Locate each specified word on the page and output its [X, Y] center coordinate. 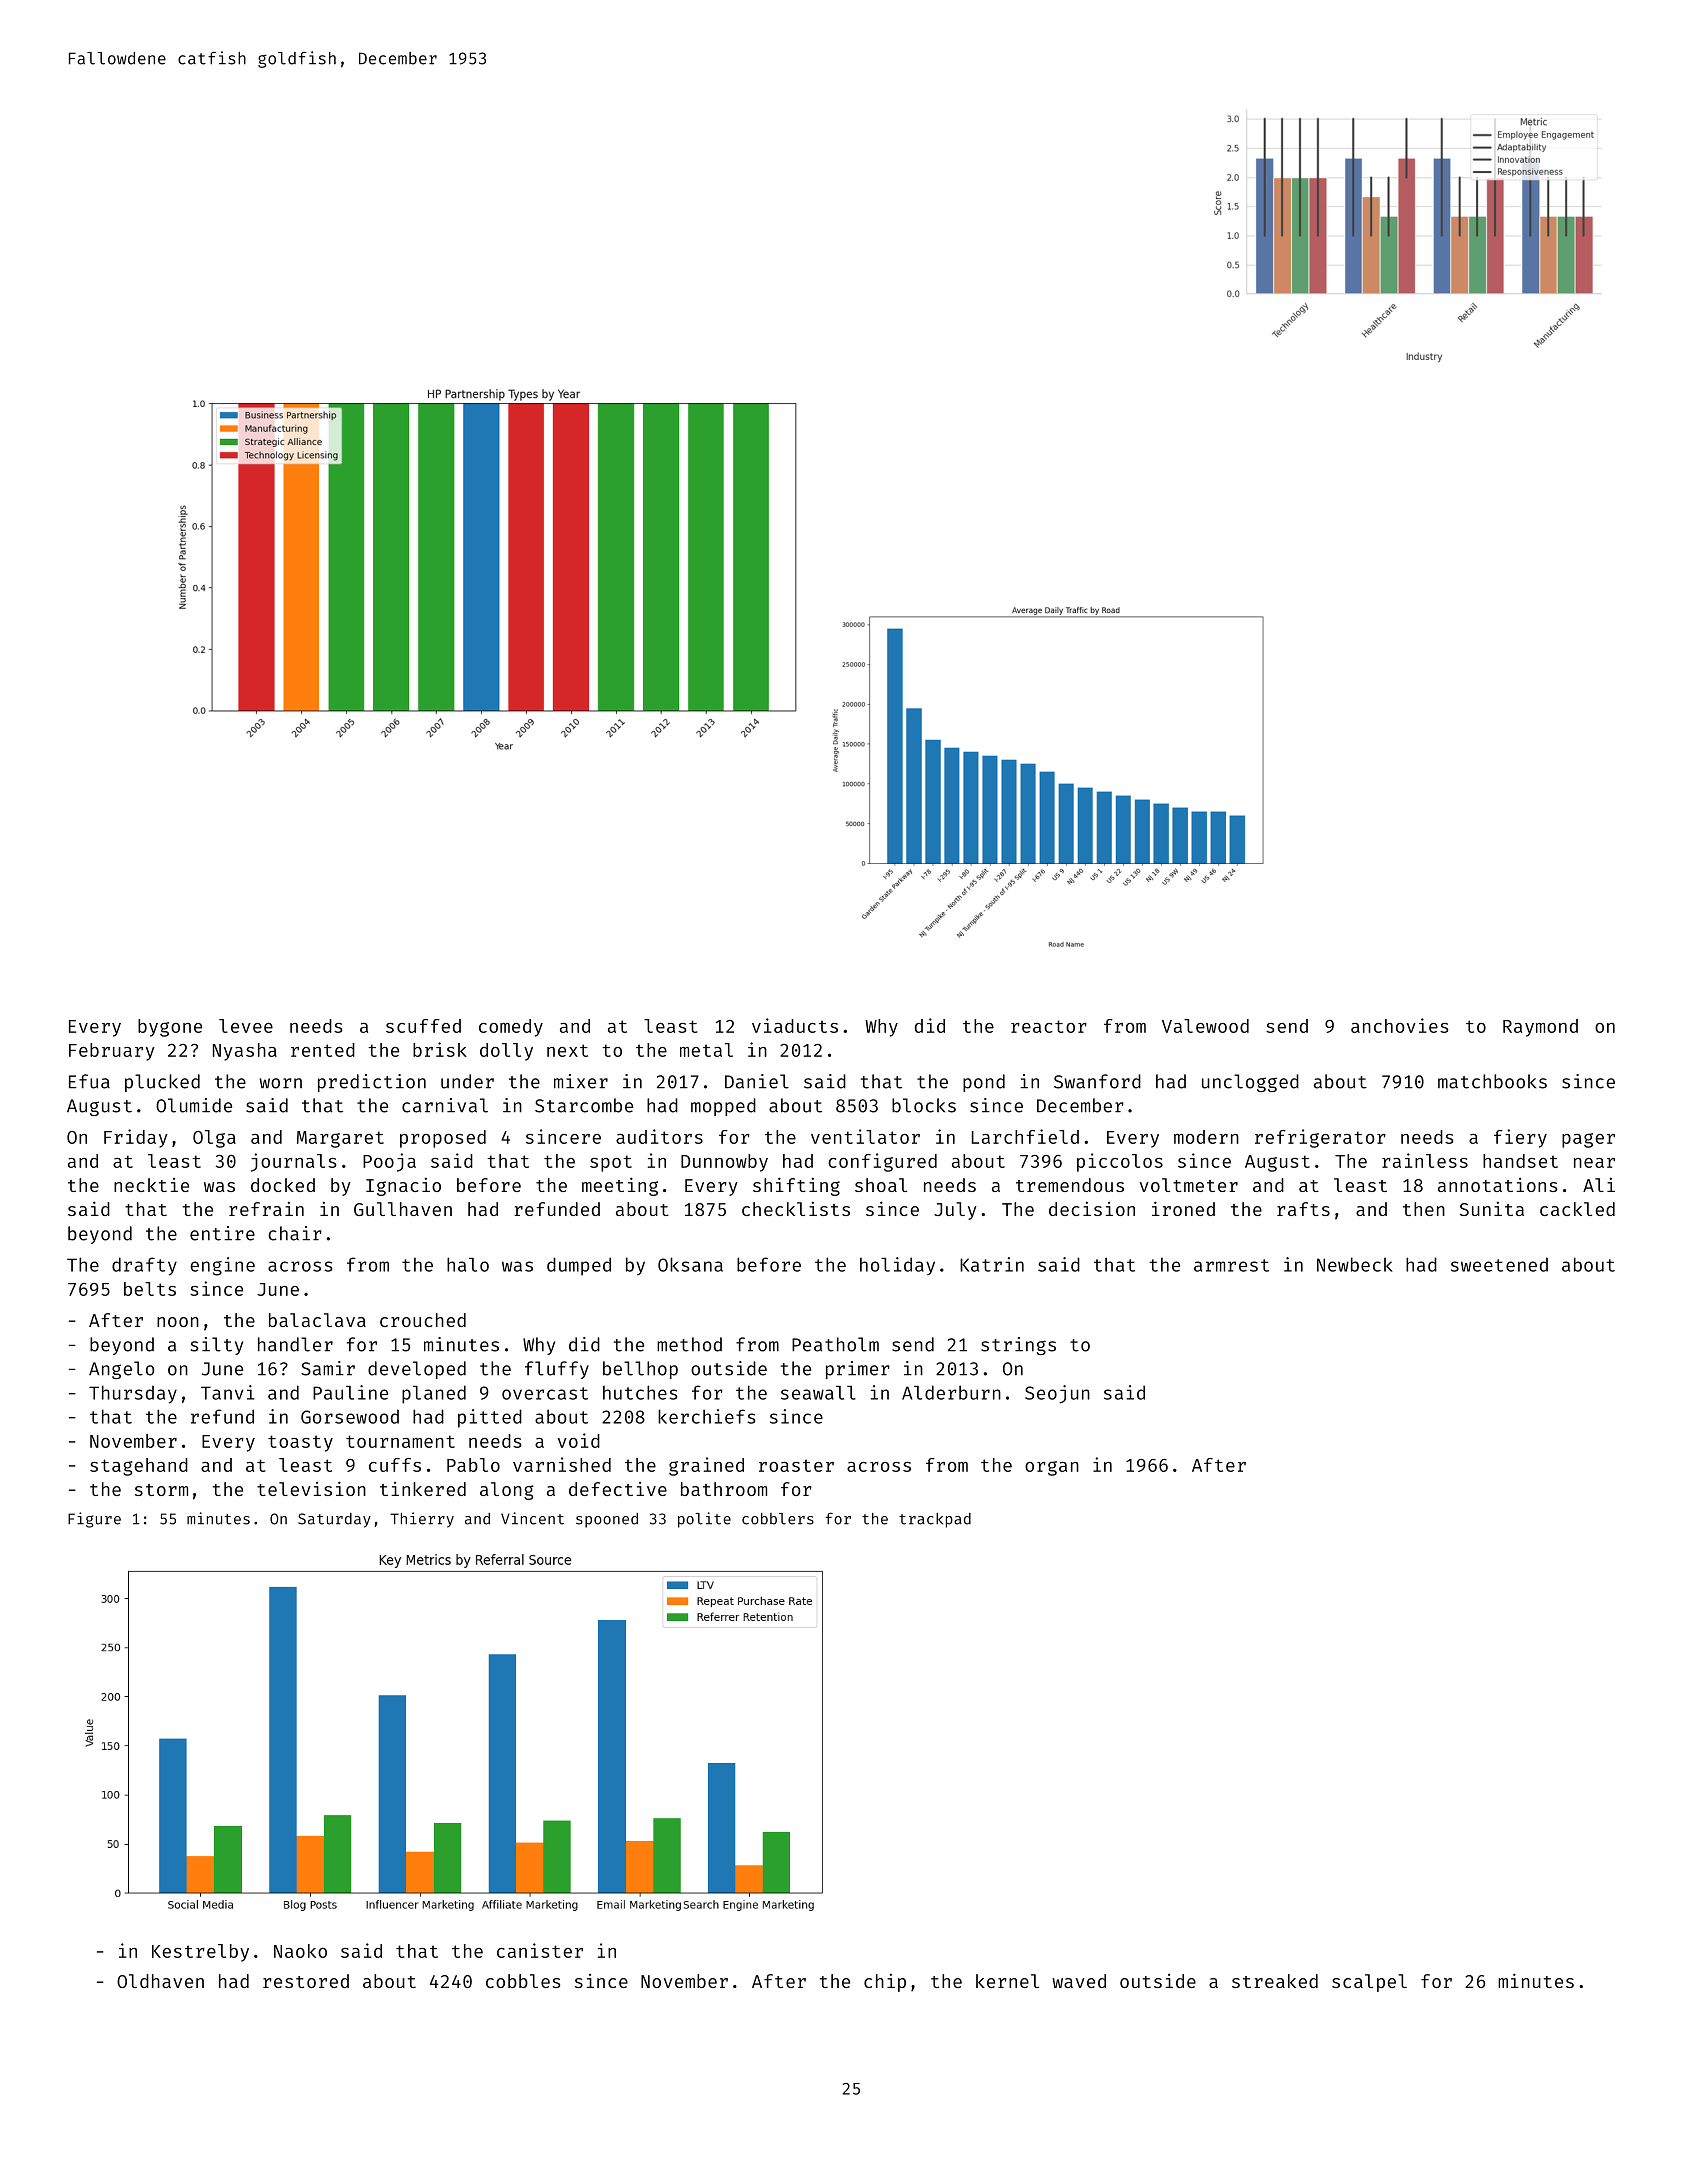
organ [1052, 1468]
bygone [170, 1028]
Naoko [300, 1951]
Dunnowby [724, 1163]
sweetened [1499, 1264]
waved [1079, 1981]
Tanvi [227, 1392]
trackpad [935, 1520]
